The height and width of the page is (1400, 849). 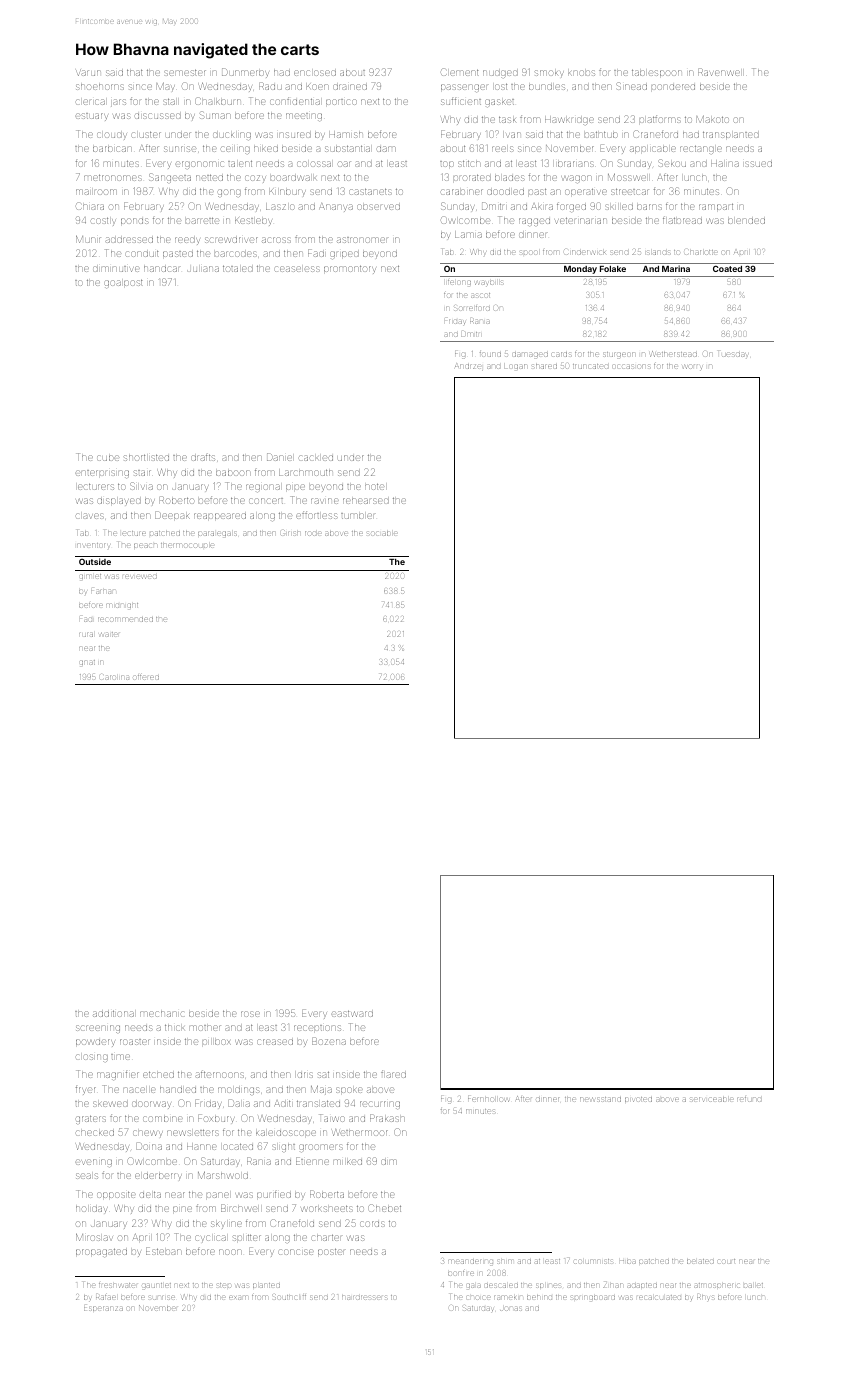 What do you see at coordinates (315, 73) in the page?
I see `enclosed` at bounding box center [315, 73].
